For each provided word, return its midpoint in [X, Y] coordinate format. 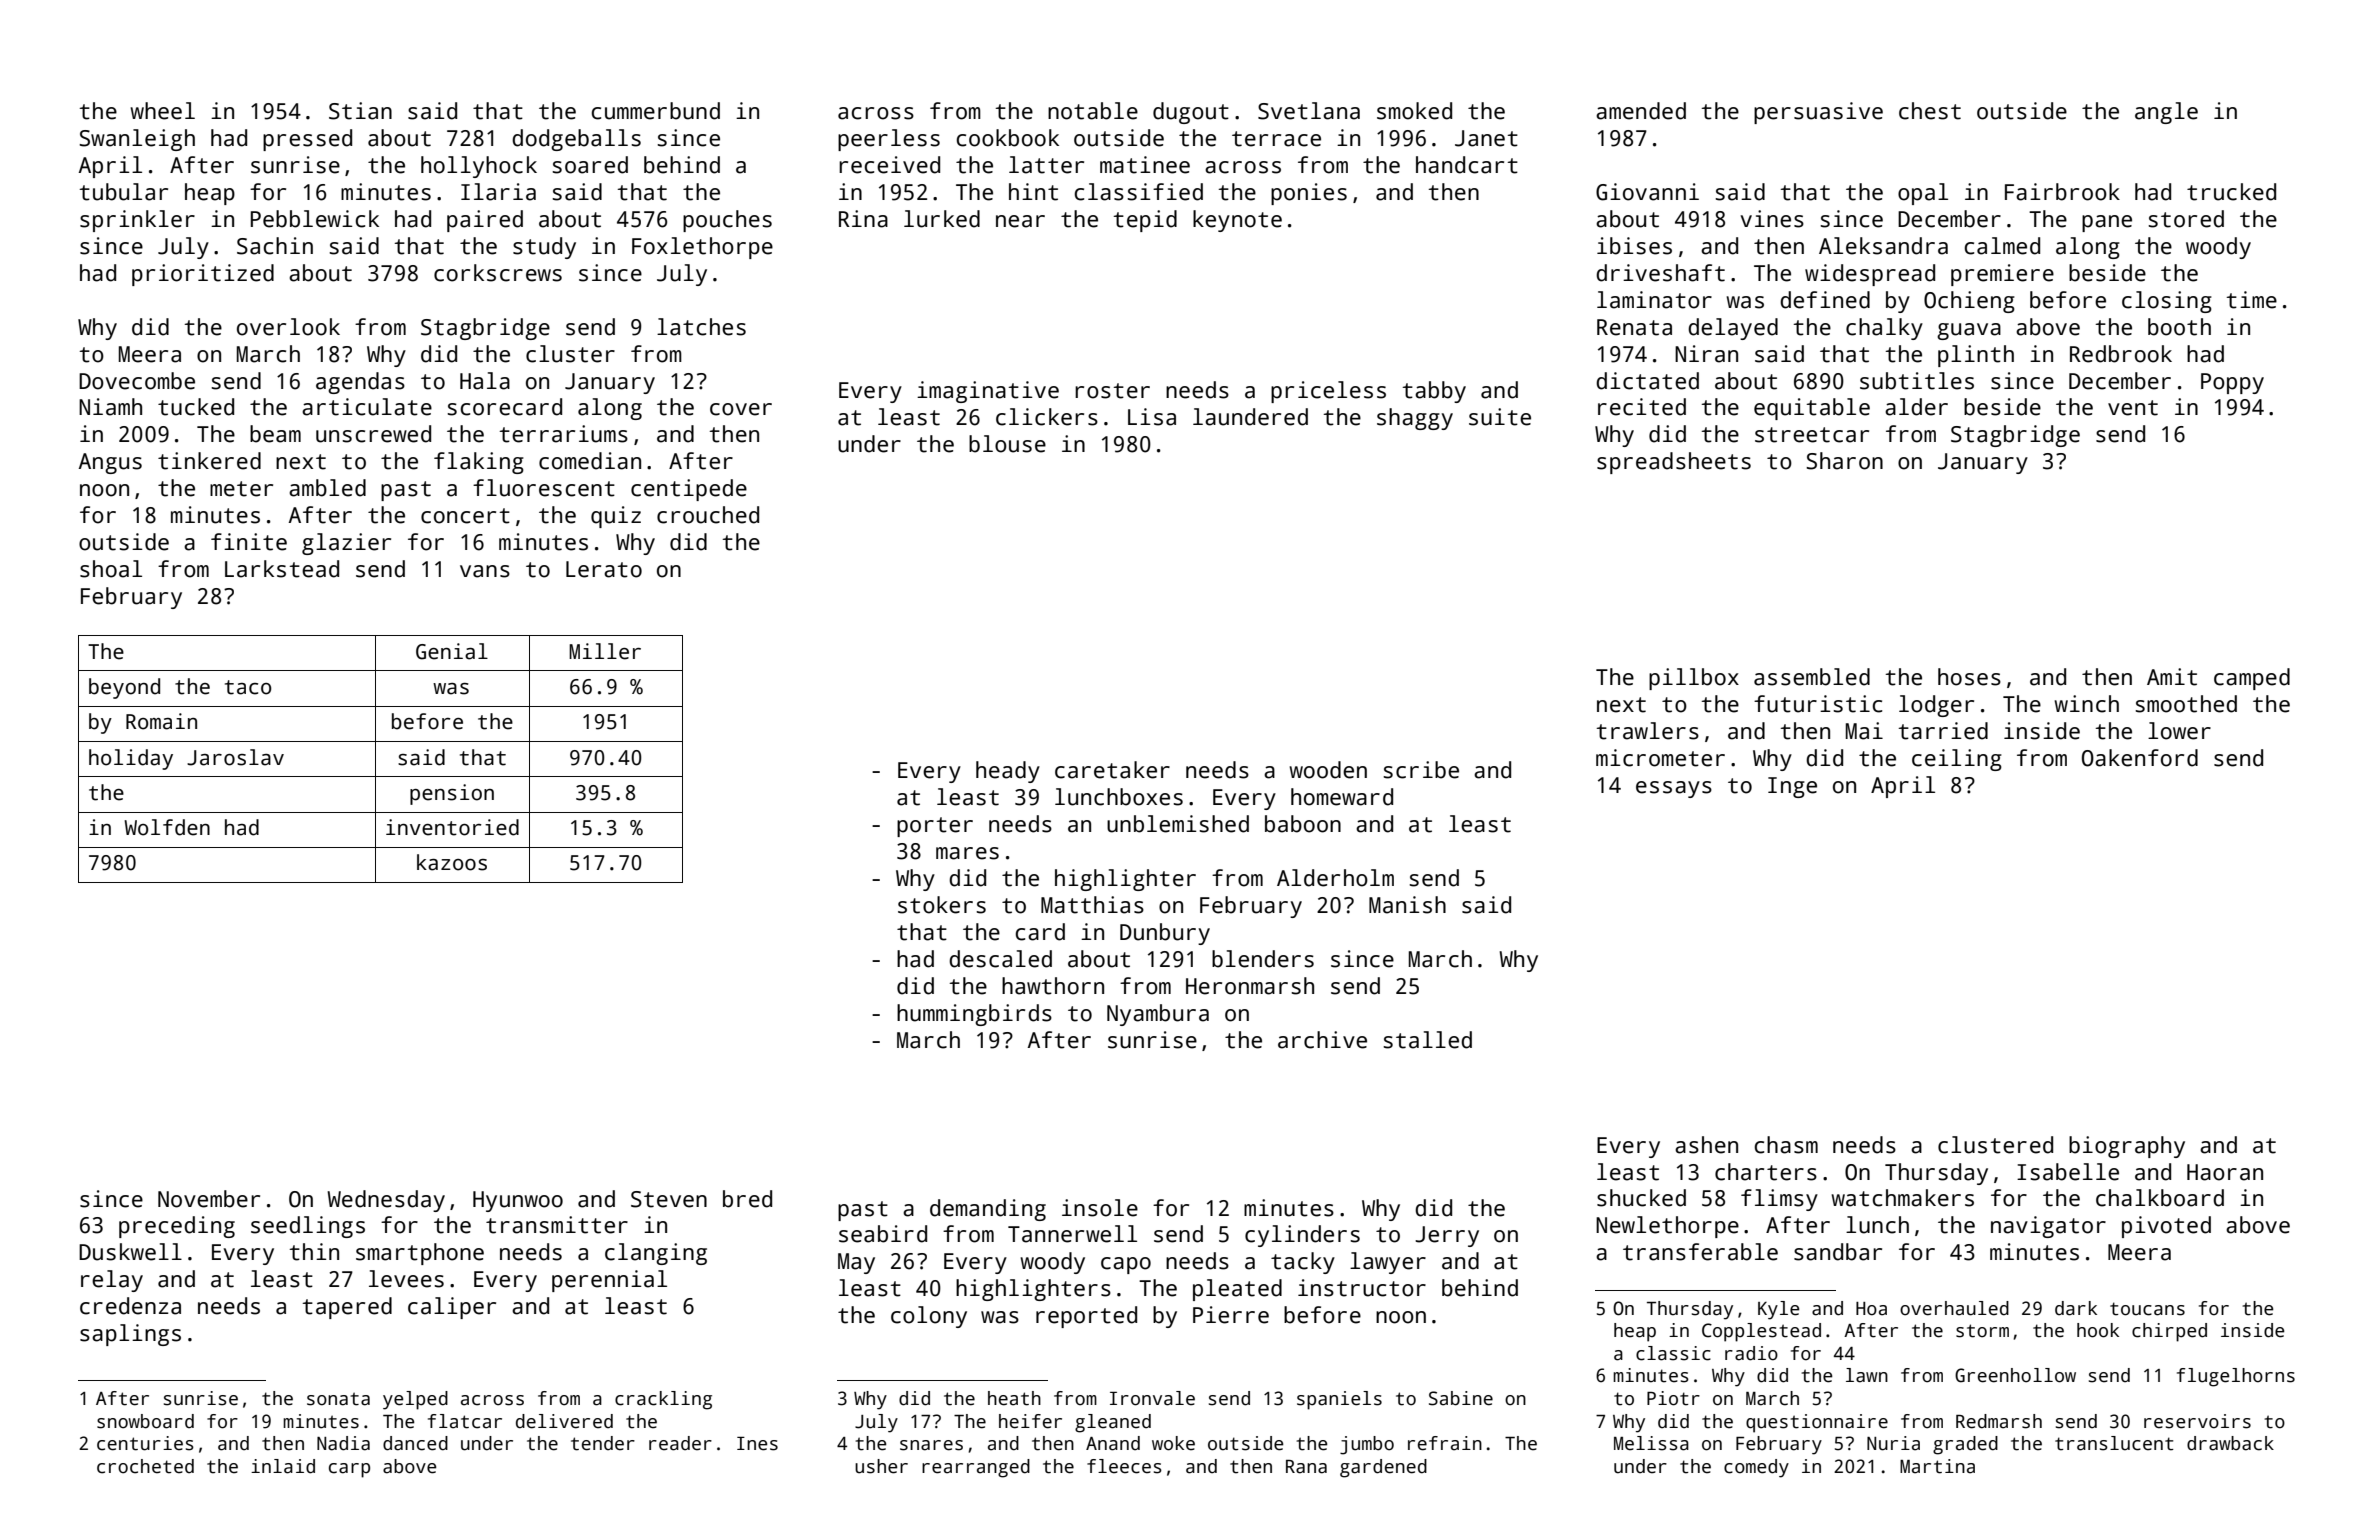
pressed [307, 140]
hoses [1969, 677]
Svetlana [1309, 111]
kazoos [452, 862]
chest [1930, 111]
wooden [1328, 770]
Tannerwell [1072, 1234]
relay [112, 1281]
